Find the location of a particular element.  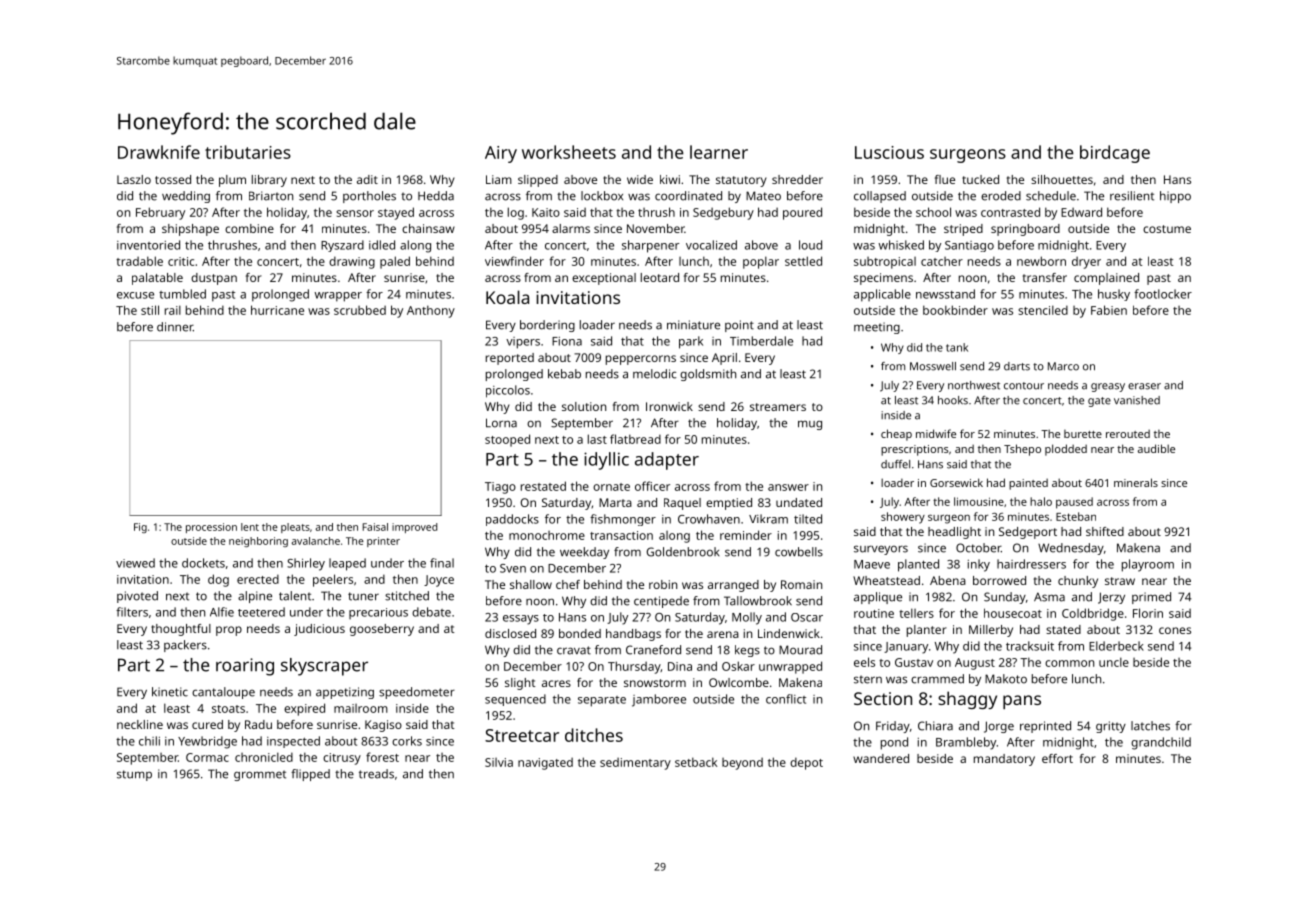

grommet is located at coordinates (260, 775).
